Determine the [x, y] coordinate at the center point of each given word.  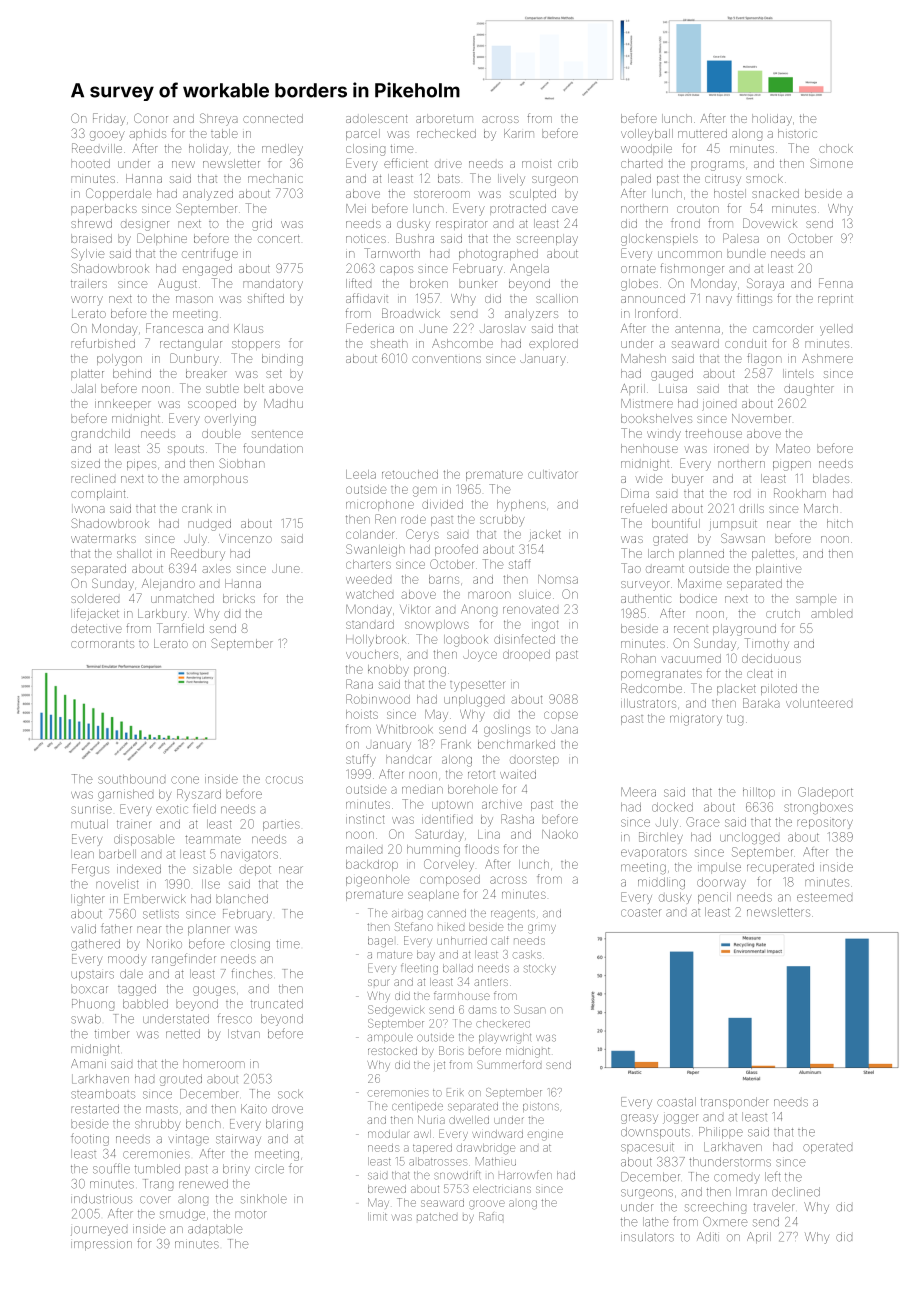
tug [735, 720]
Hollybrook [376, 641]
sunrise [91, 809]
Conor [151, 118]
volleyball [647, 135]
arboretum [444, 118]
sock [290, 1094]
